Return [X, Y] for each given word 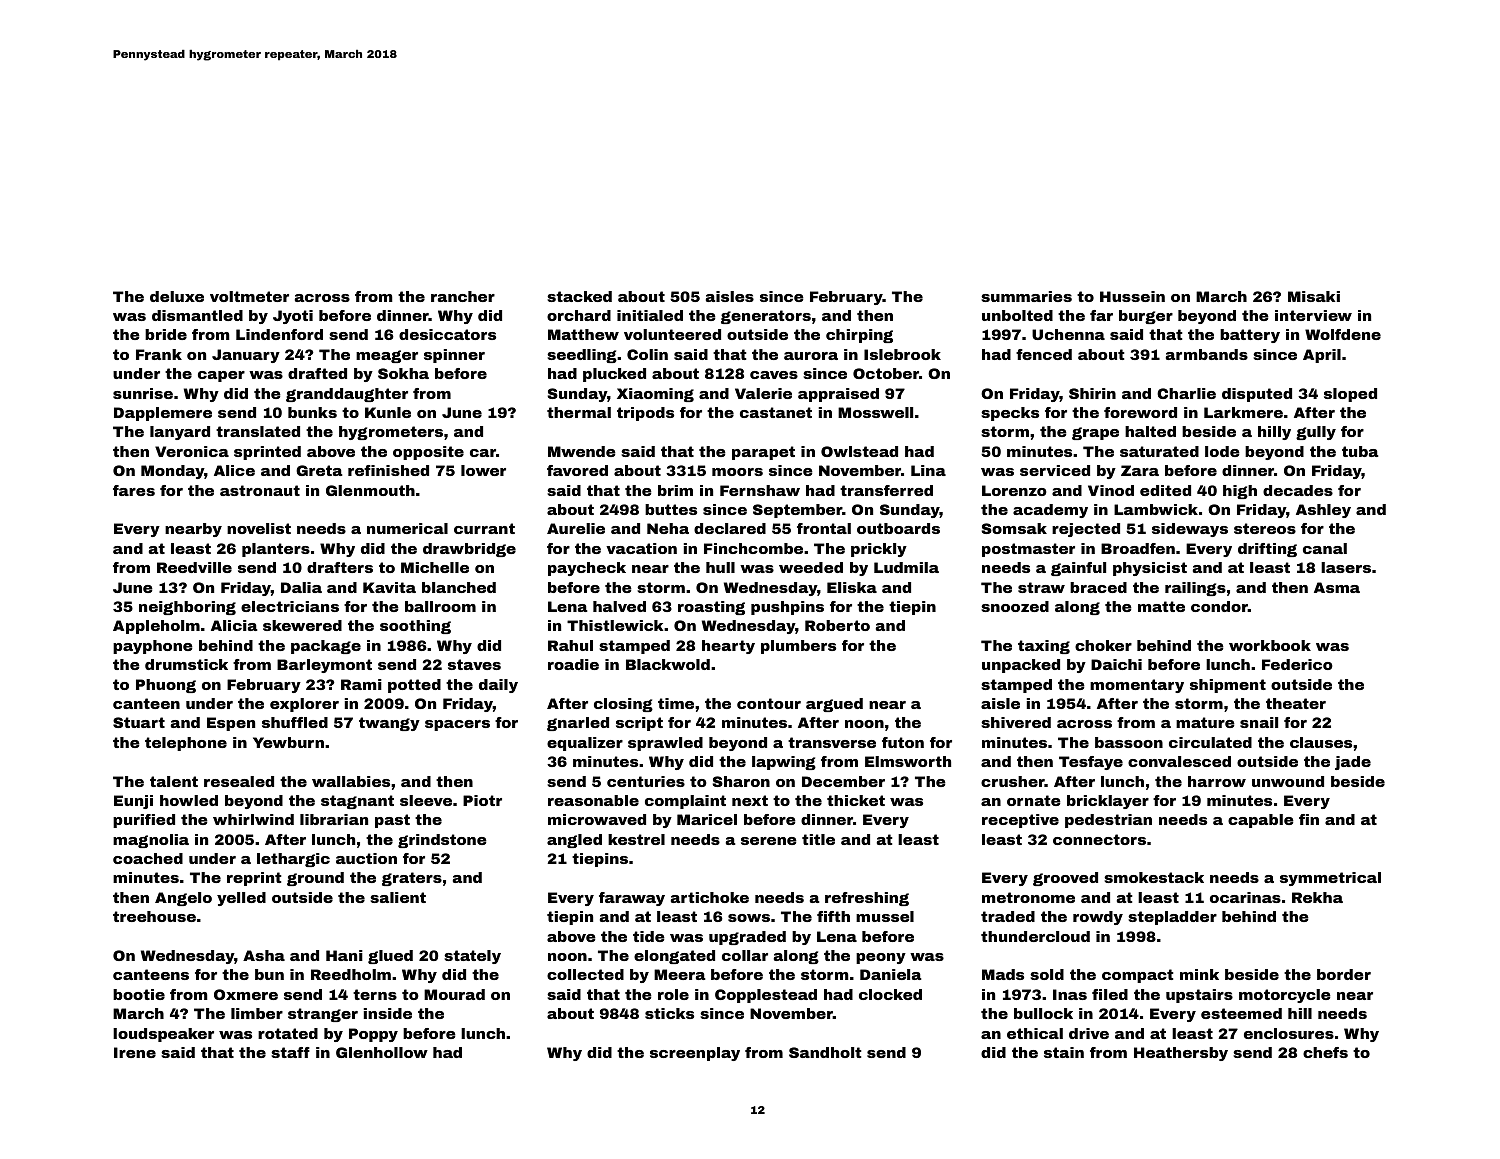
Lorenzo [1014, 490]
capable [1261, 821]
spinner [454, 356]
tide [649, 936]
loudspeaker [163, 1035]
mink [1199, 974]
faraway [632, 899]
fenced [1044, 354]
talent [174, 781]
